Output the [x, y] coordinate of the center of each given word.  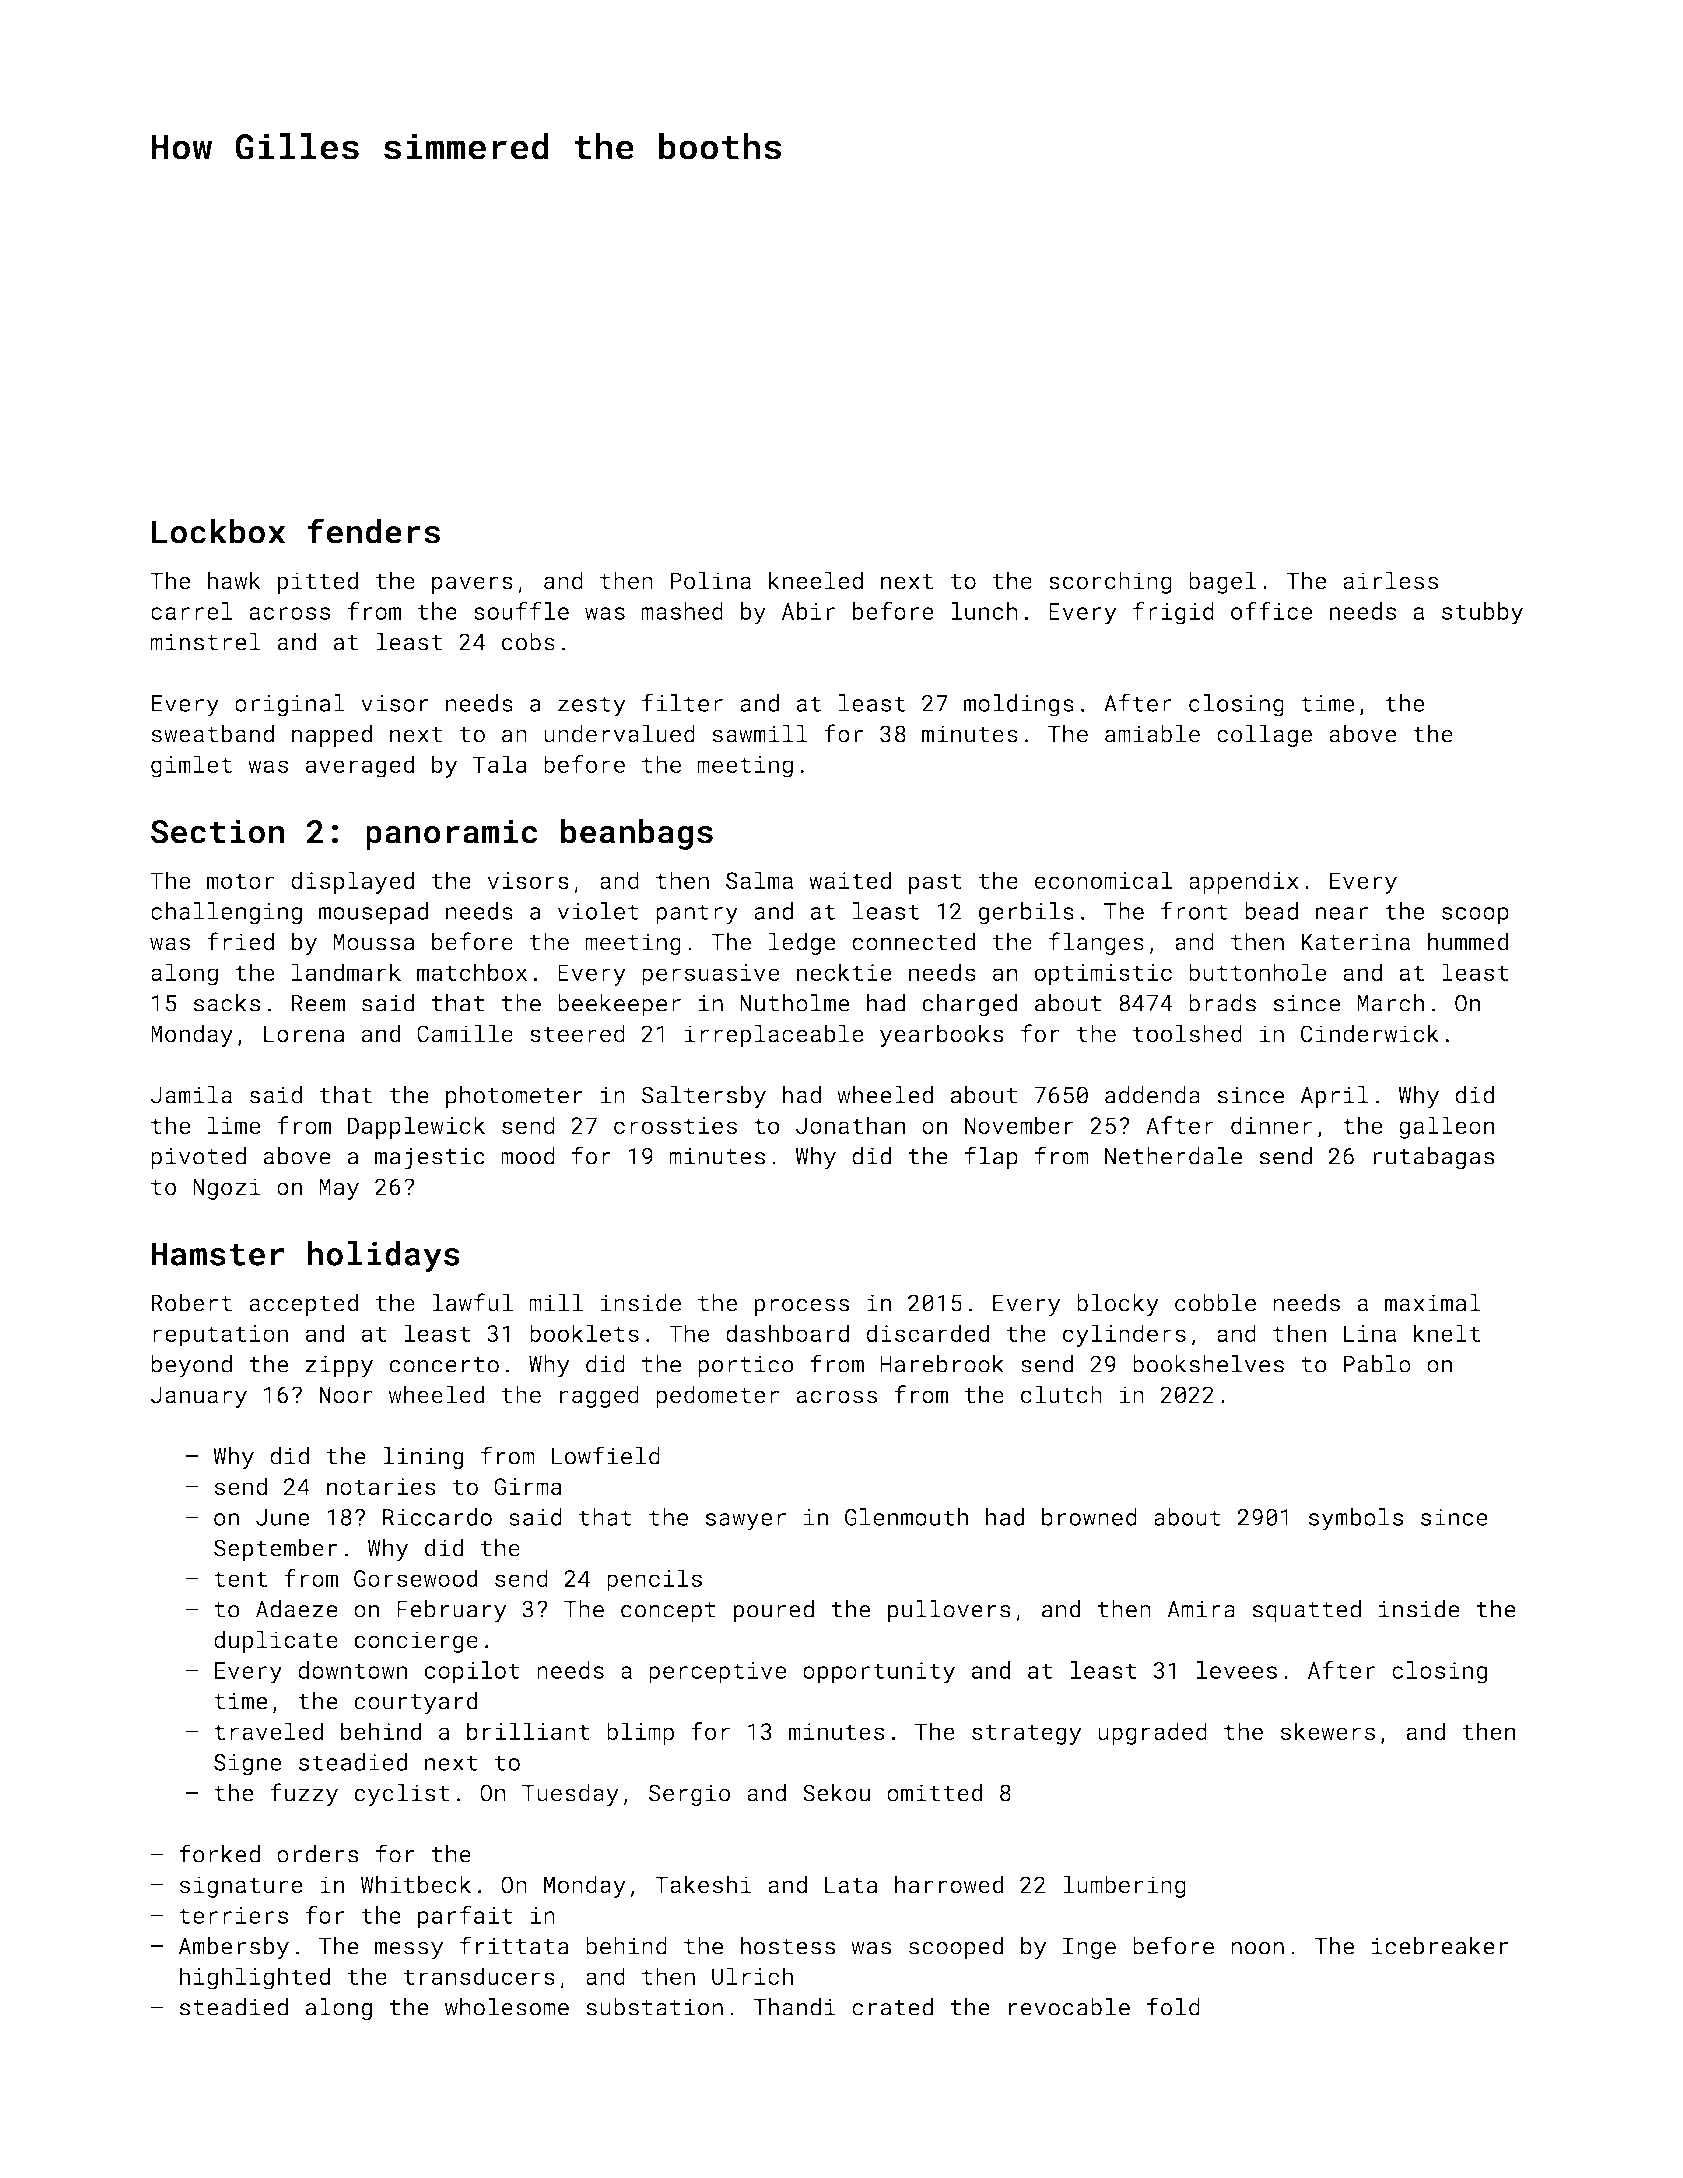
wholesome [507, 2007]
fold [1173, 2006]
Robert [191, 1302]
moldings [1019, 705]
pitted [318, 582]
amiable [1152, 733]
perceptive [717, 1673]
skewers [1327, 1731]
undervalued [619, 733]
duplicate [276, 1641]
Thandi [794, 2007]
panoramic [451, 834]
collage [1264, 735]
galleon [1446, 1127]
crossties [675, 1125]
